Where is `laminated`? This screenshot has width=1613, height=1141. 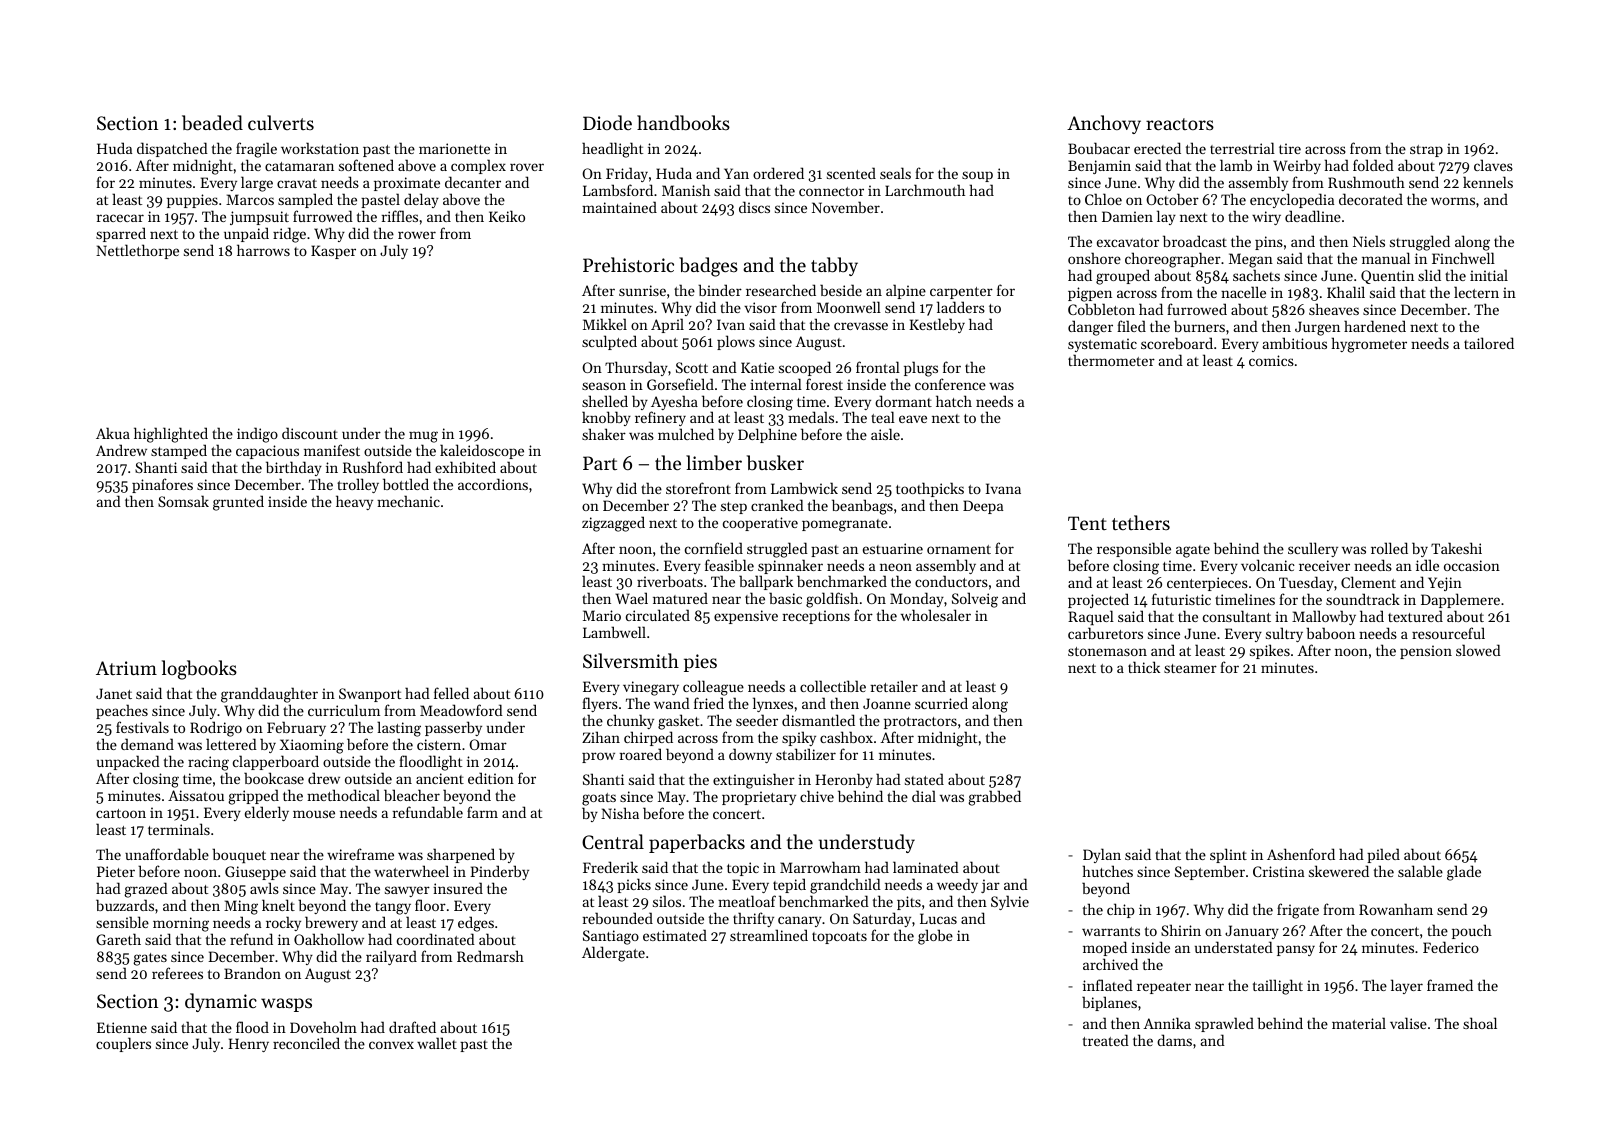
laminated is located at coordinates (926, 867).
